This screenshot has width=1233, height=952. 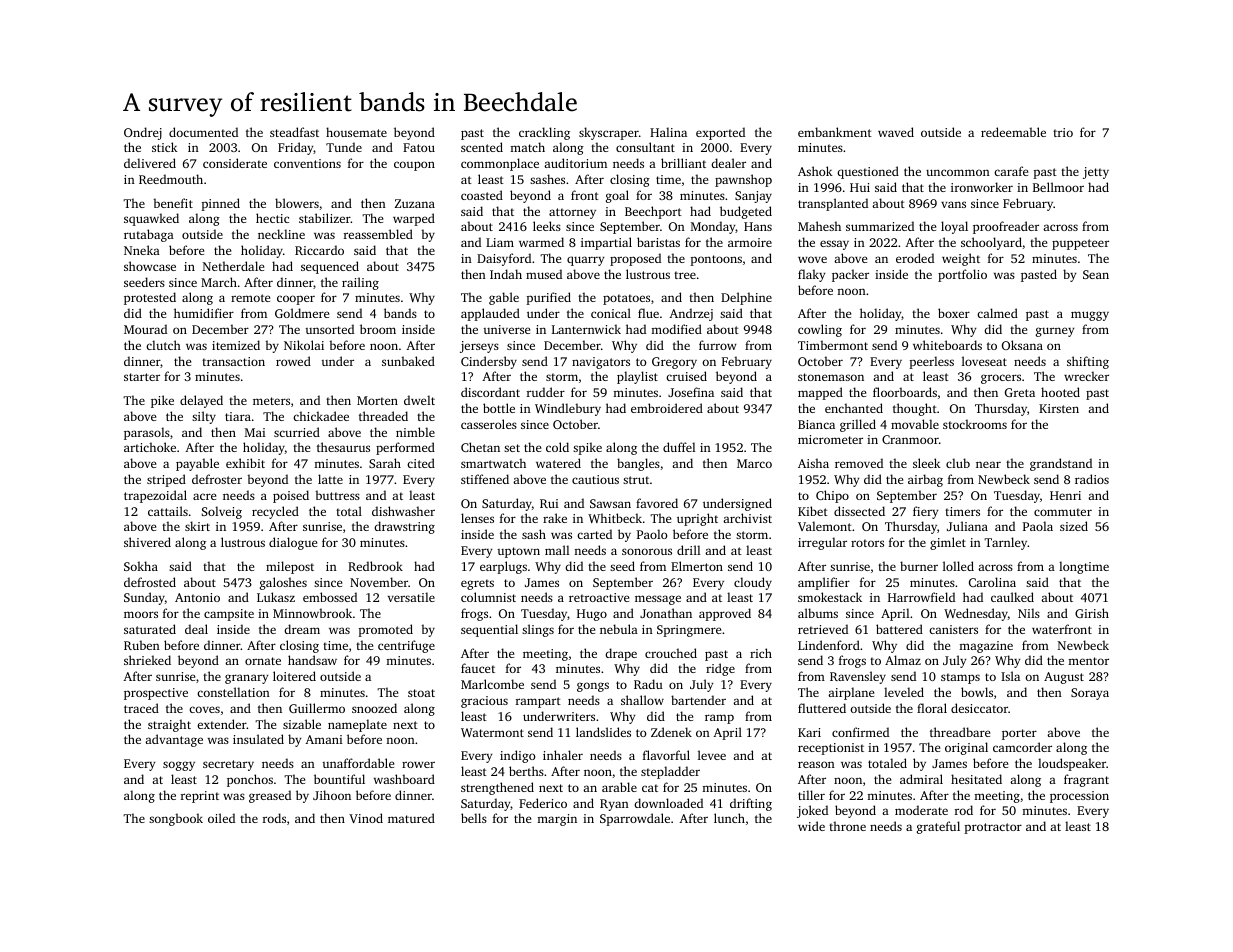 I want to click on loitered, so click(x=294, y=676).
